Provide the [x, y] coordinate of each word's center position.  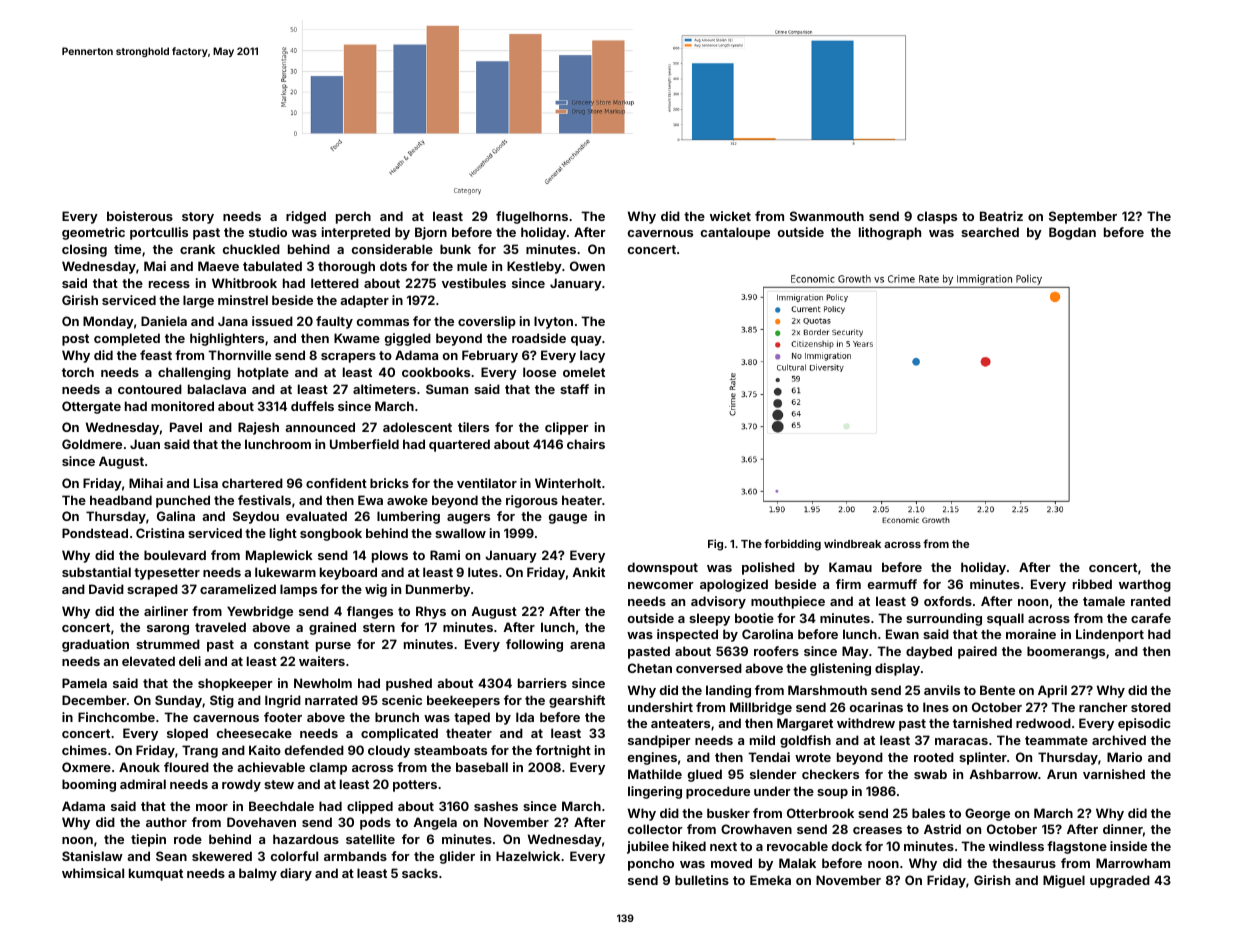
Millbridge [761, 708]
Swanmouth [827, 216]
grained [332, 628]
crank [197, 249]
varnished [1114, 774]
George [987, 814]
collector [655, 829]
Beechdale [281, 806]
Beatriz [1001, 216]
